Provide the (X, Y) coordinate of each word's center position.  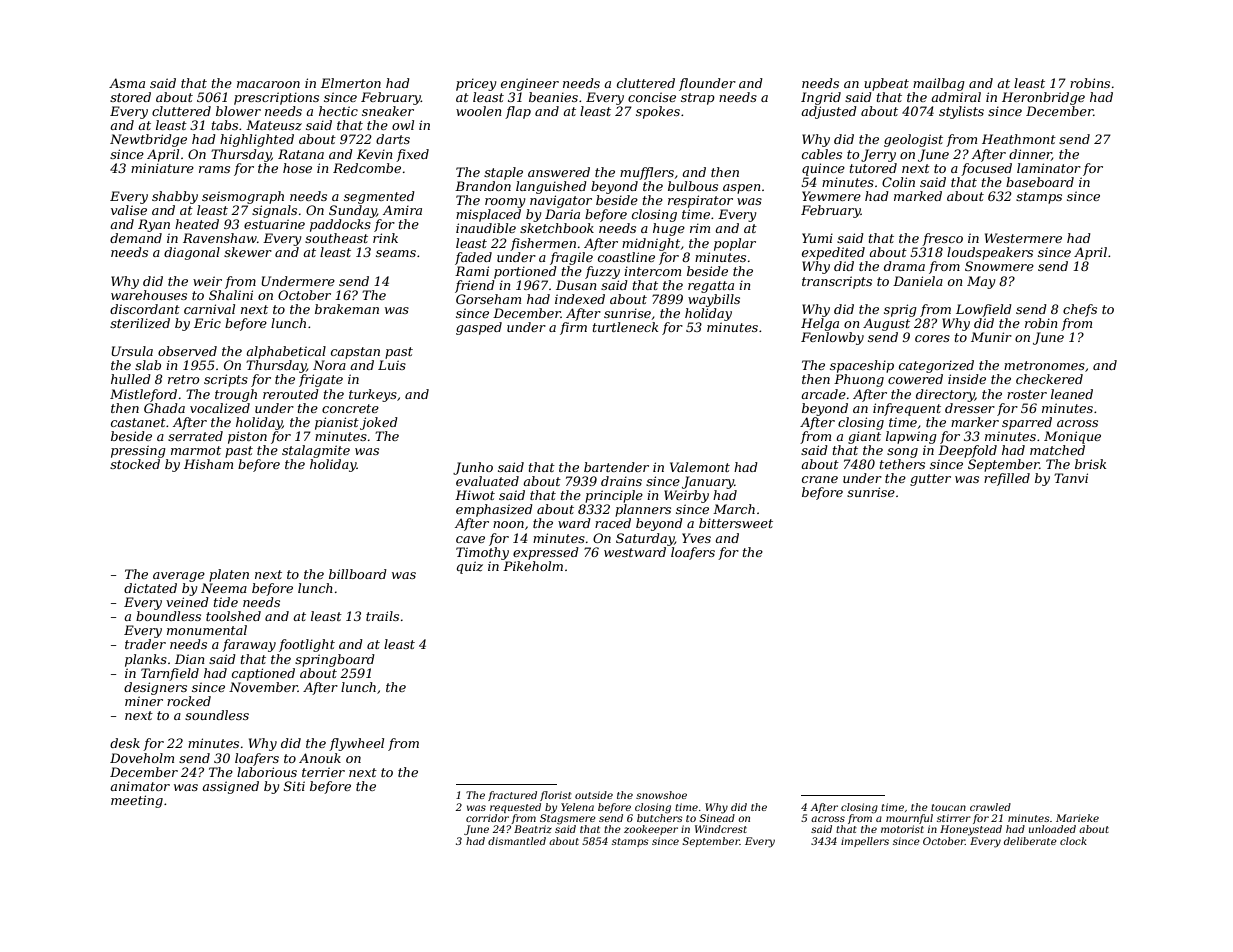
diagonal (192, 253)
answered (559, 172)
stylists (961, 112)
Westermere (1023, 238)
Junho (473, 468)
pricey (476, 84)
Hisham (208, 464)
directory (945, 395)
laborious (267, 772)
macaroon (268, 84)
